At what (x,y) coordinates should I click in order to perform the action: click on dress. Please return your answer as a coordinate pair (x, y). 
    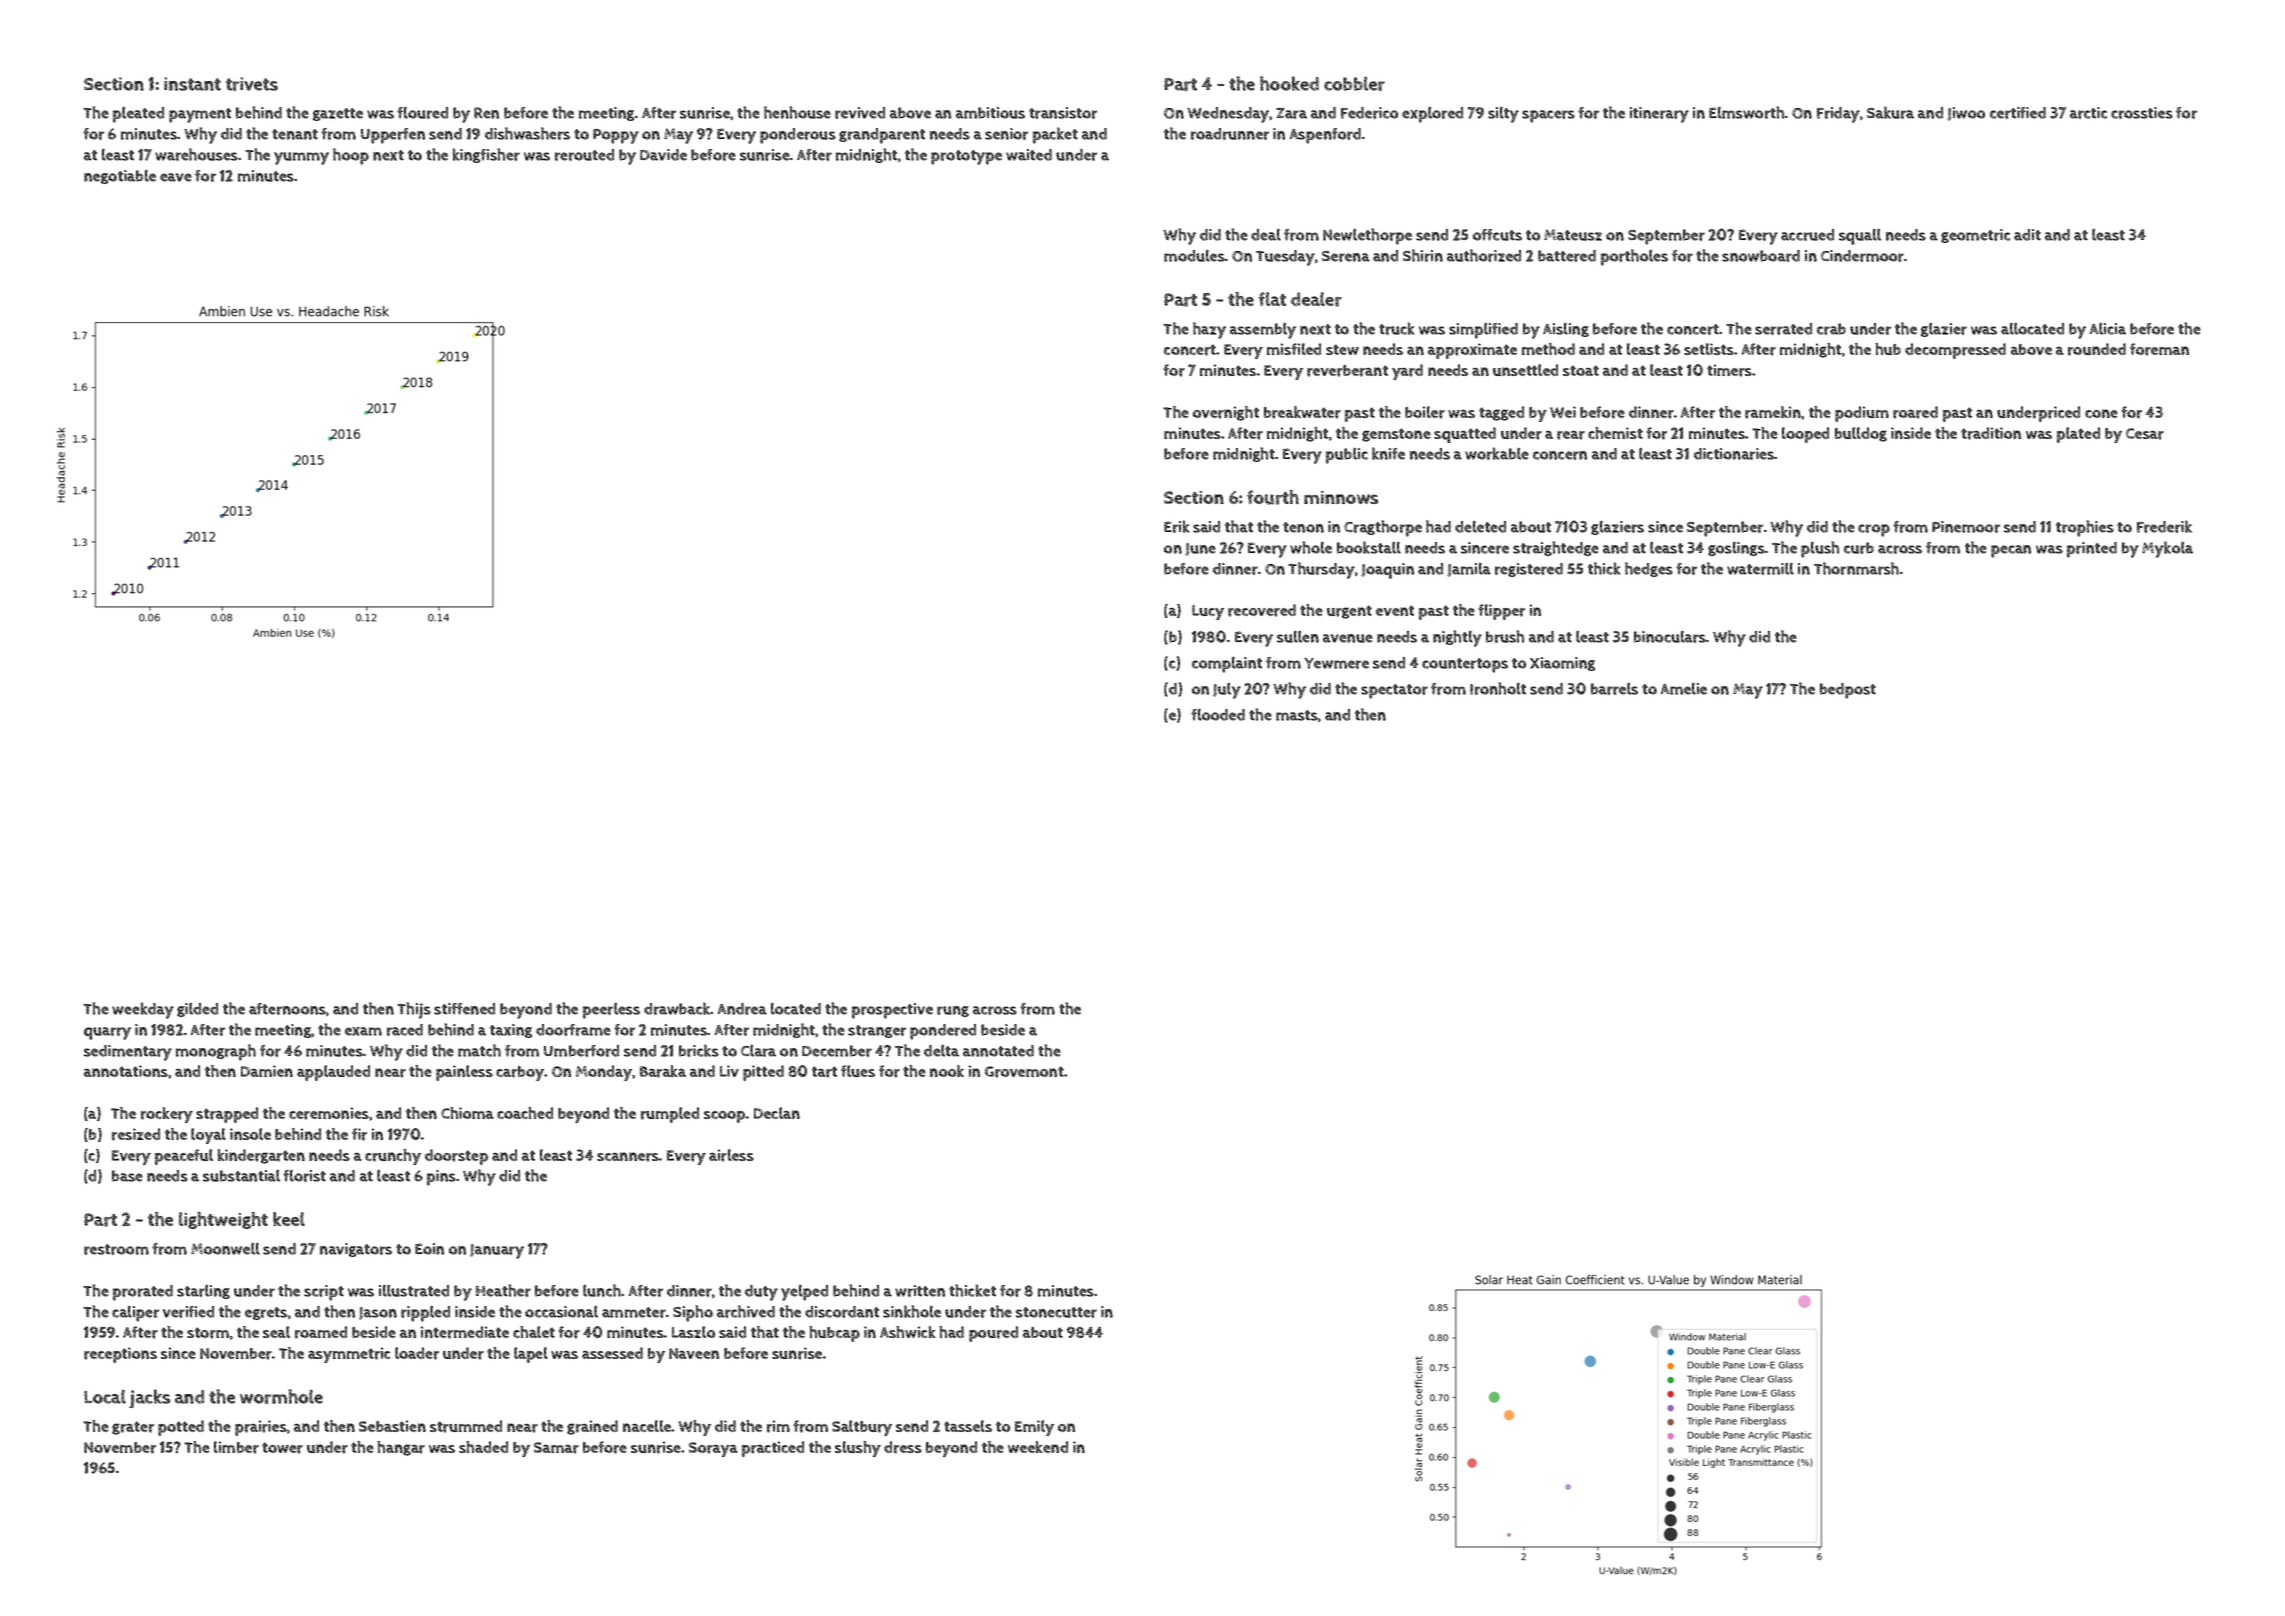
    Looking at the image, I should click on (903, 1447).
